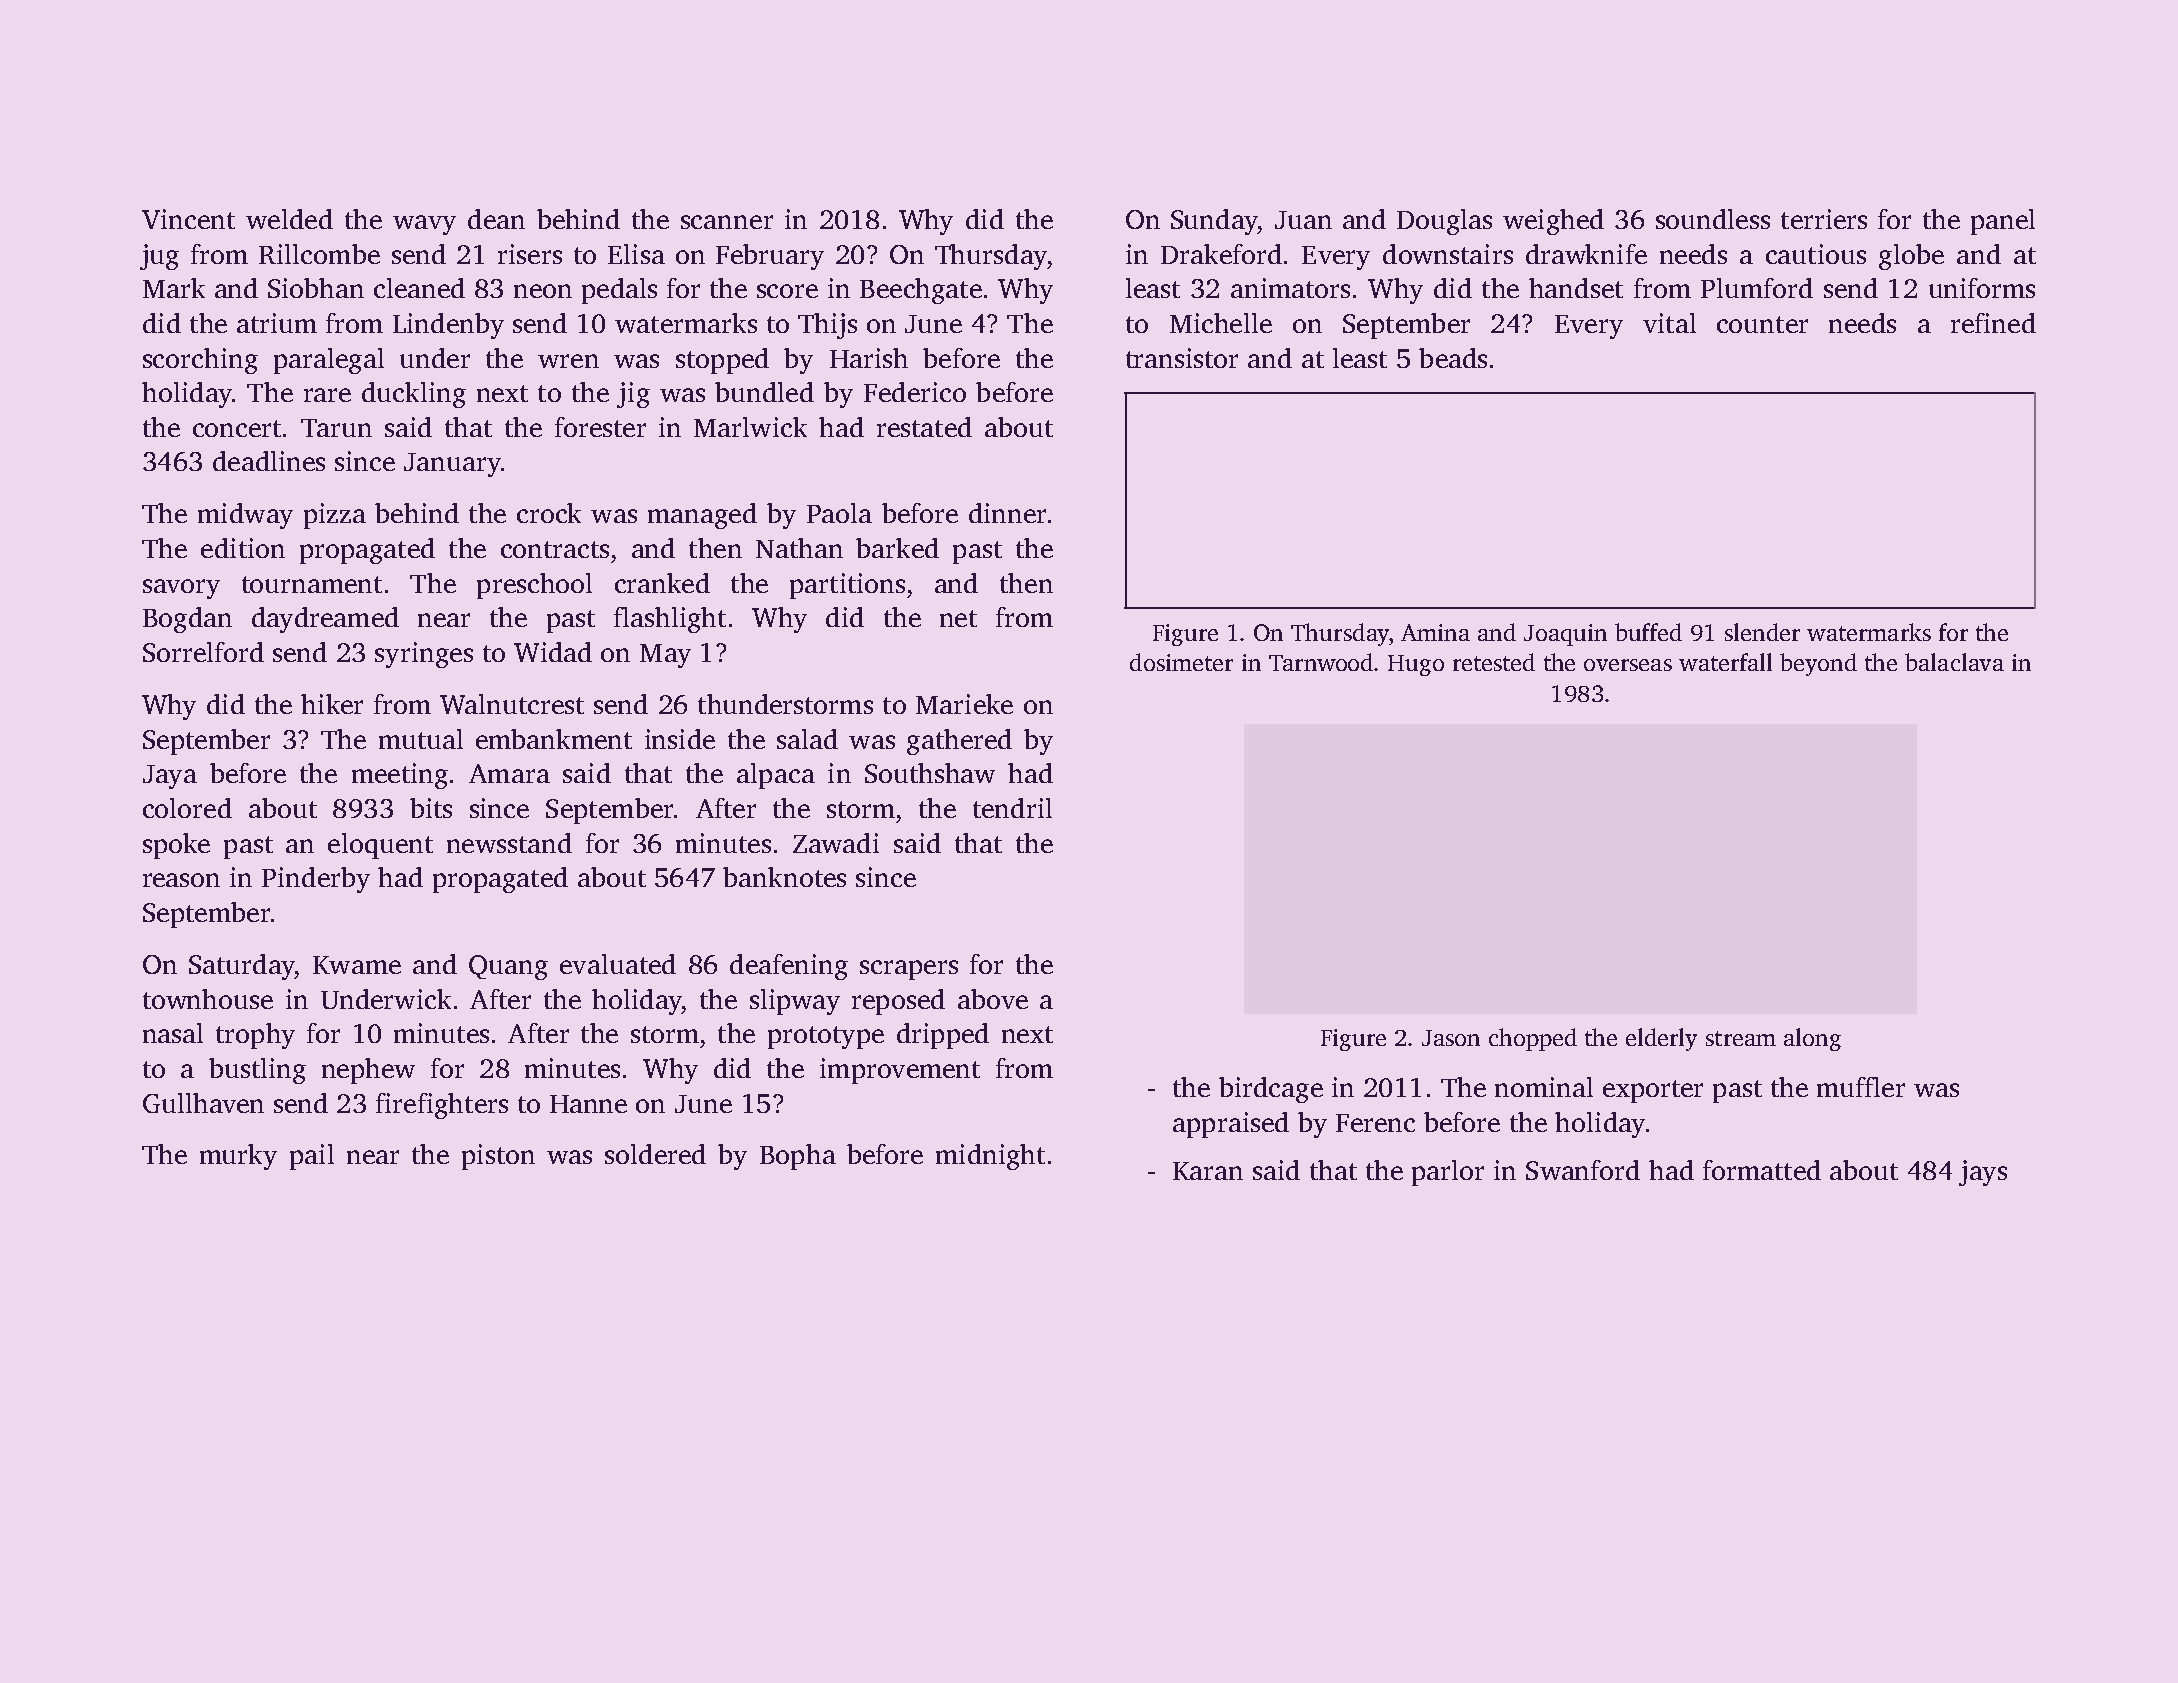 This page has width=2178, height=1683. What do you see at coordinates (238, 1157) in the page?
I see `murky` at bounding box center [238, 1157].
